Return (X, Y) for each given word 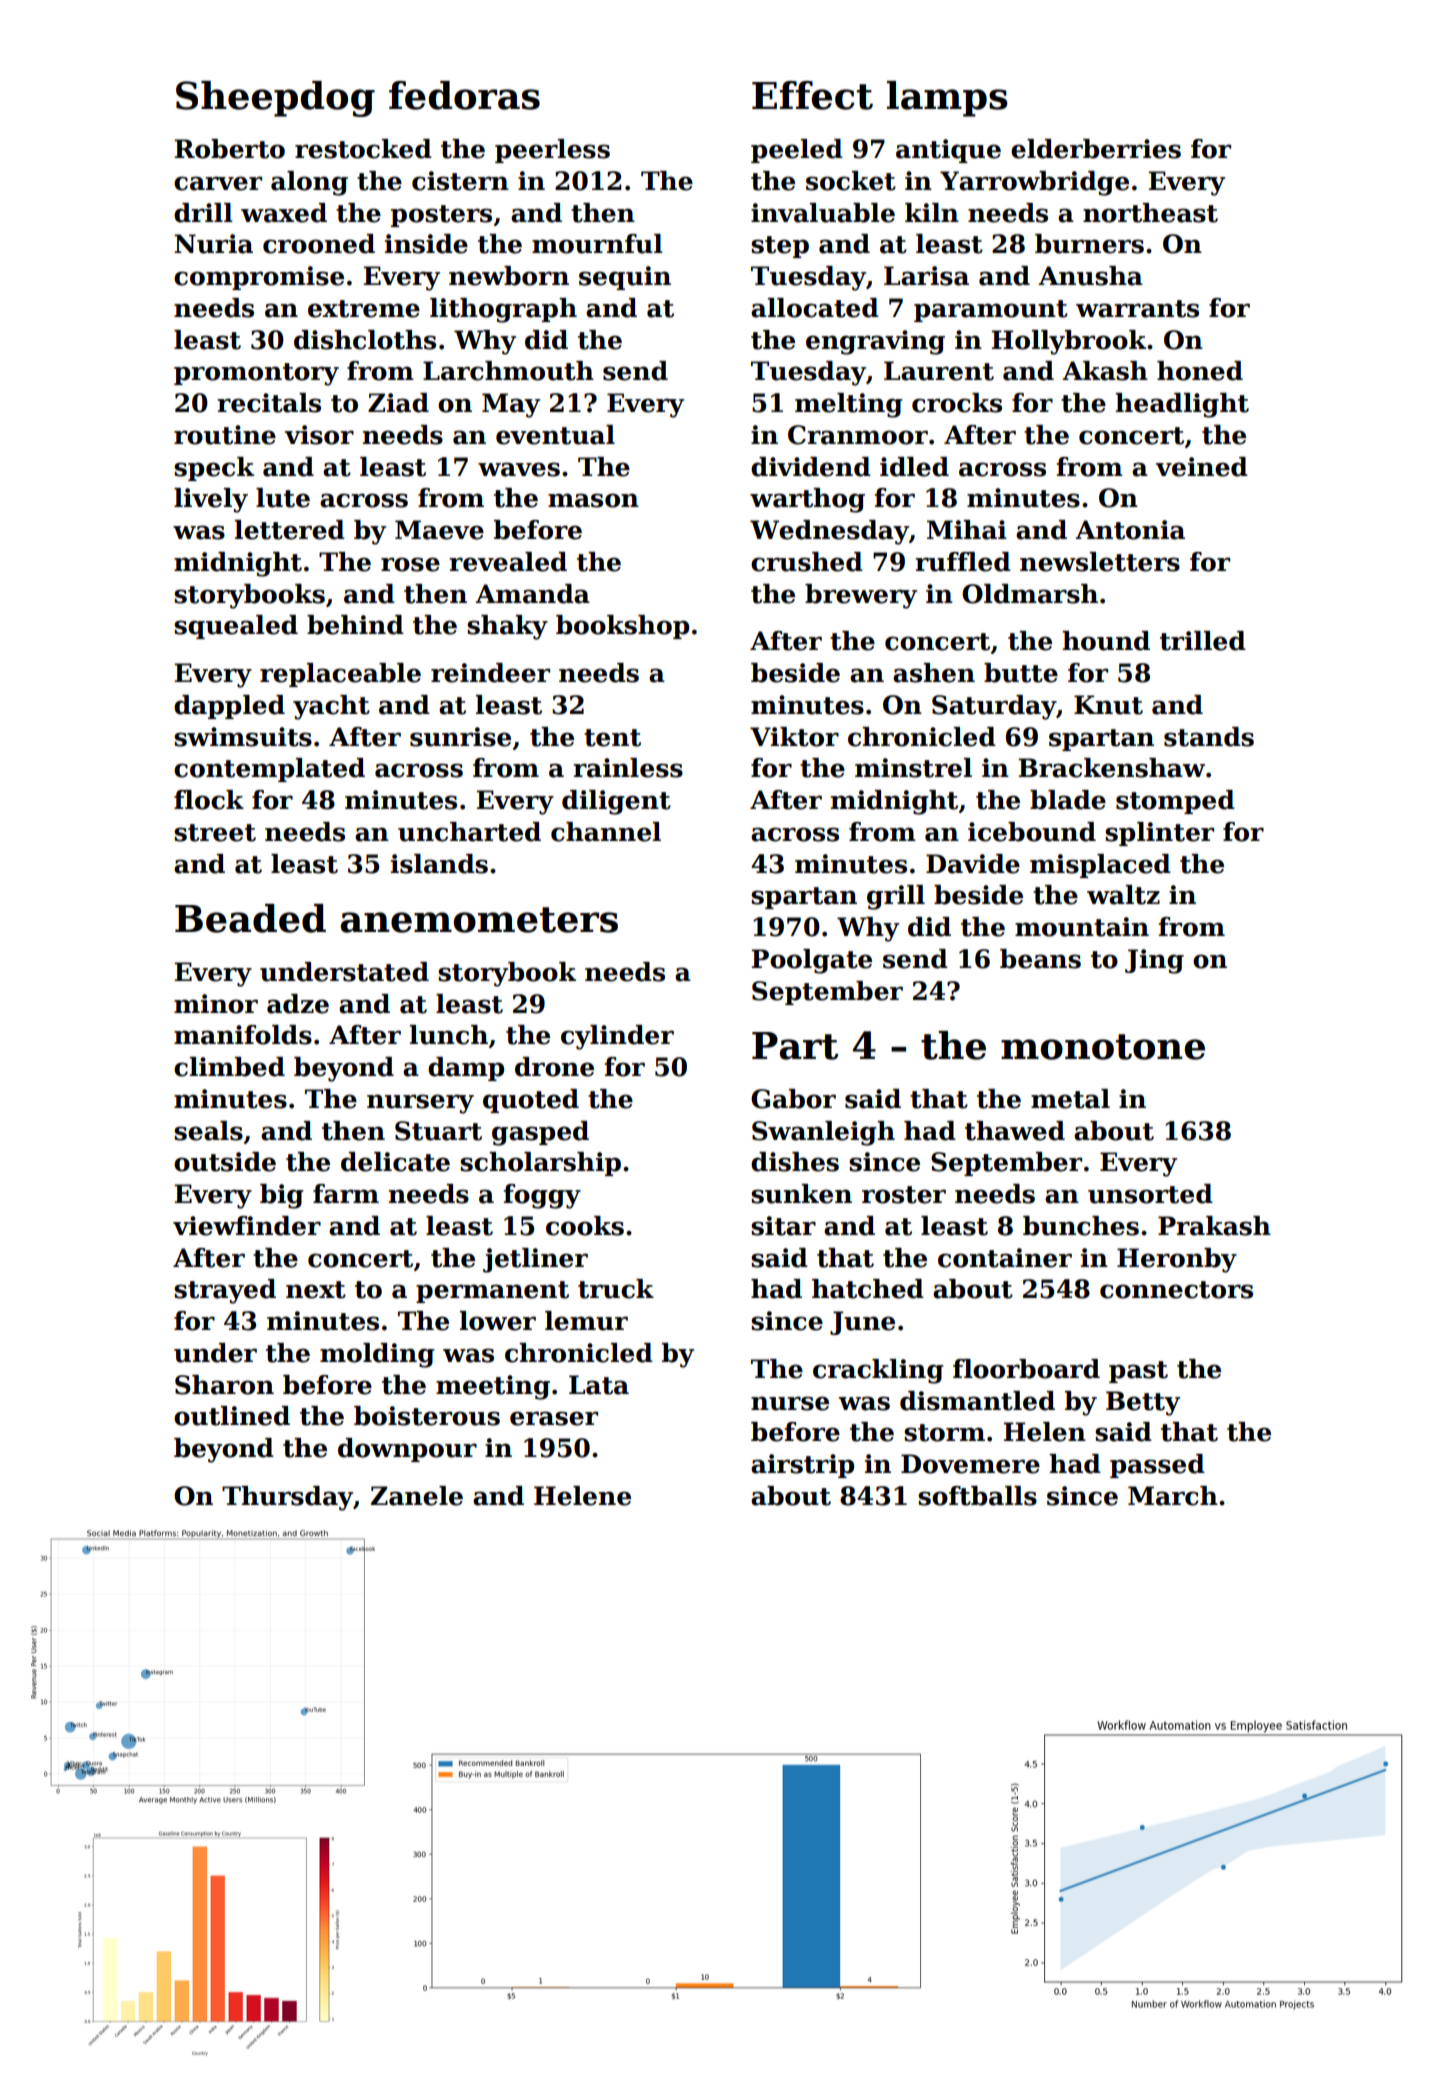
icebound (1032, 832)
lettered (290, 530)
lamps (947, 99)
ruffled (963, 562)
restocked (363, 149)
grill (896, 897)
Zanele (417, 1496)
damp (466, 1069)
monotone (1103, 1047)
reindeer (490, 673)
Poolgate (811, 961)
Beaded (250, 918)
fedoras (464, 95)
